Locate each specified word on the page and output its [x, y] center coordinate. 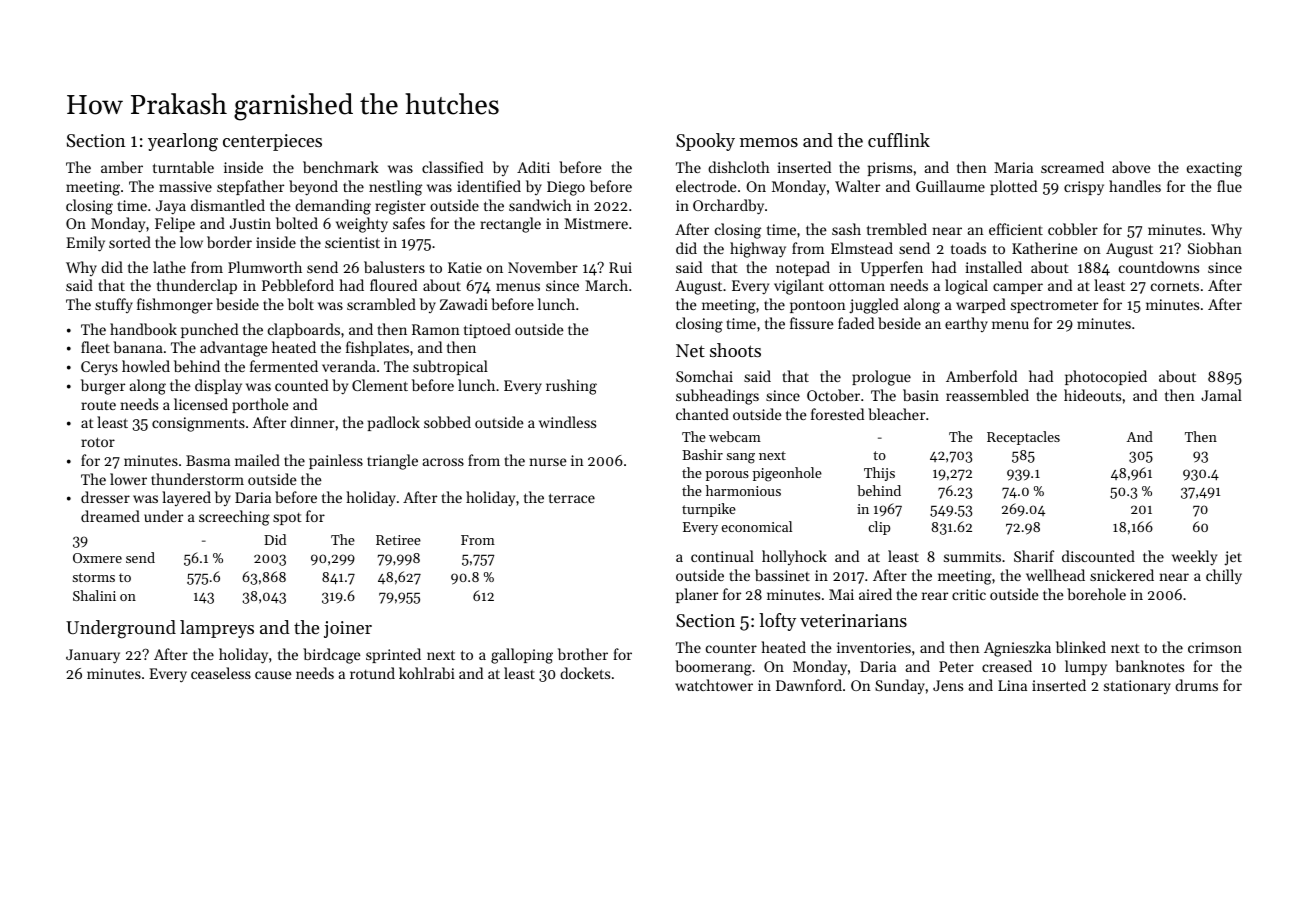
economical [756, 526]
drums [1196, 685]
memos [769, 142]
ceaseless [221, 673]
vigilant [799, 287]
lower [128, 479]
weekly [1194, 557]
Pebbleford [298, 285]
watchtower [714, 685]
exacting [1214, 169]
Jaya [171, 207]
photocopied [1106, 377]
